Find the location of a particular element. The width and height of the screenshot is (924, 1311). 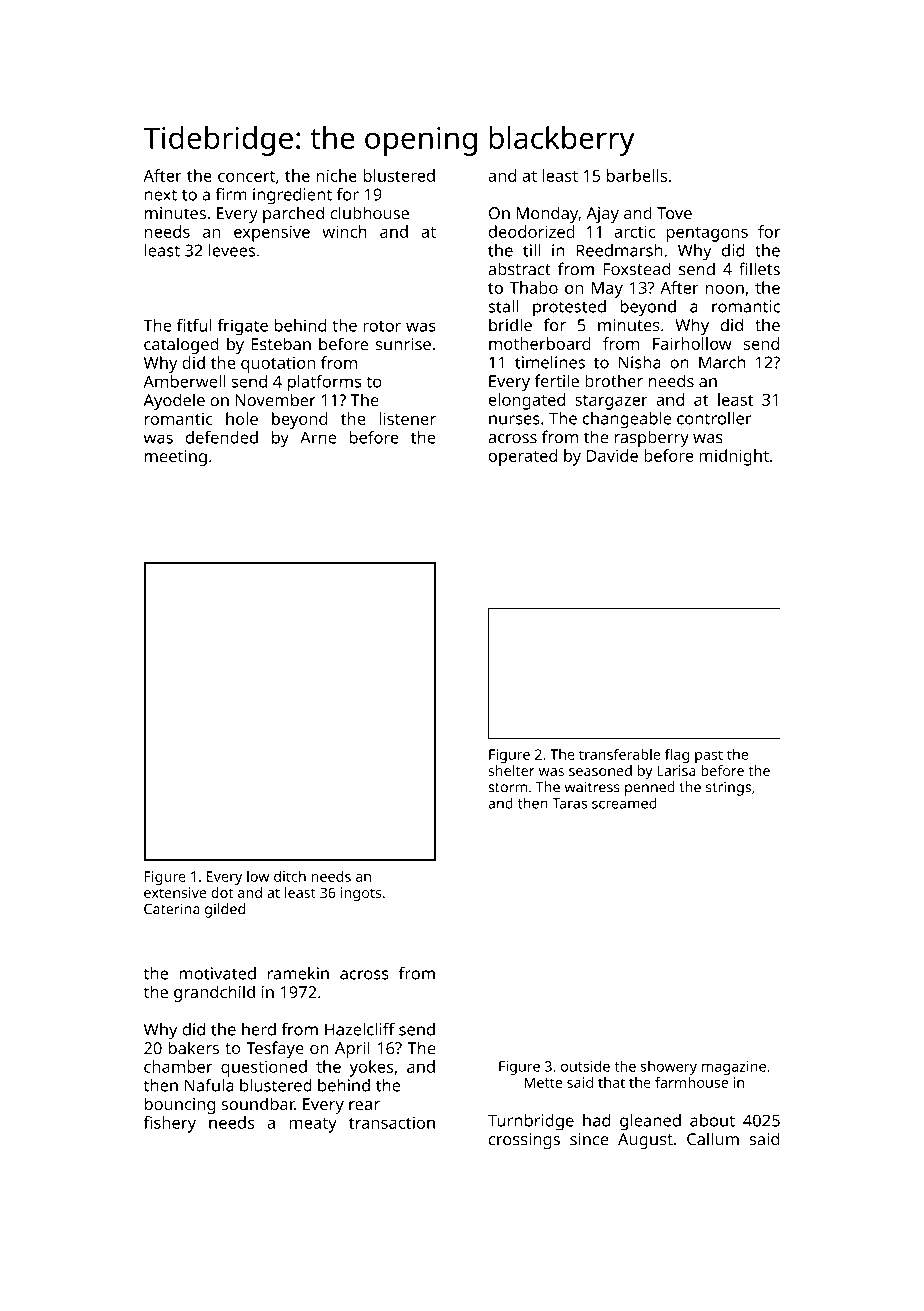

nurses is located at coordinates (514, 420).
